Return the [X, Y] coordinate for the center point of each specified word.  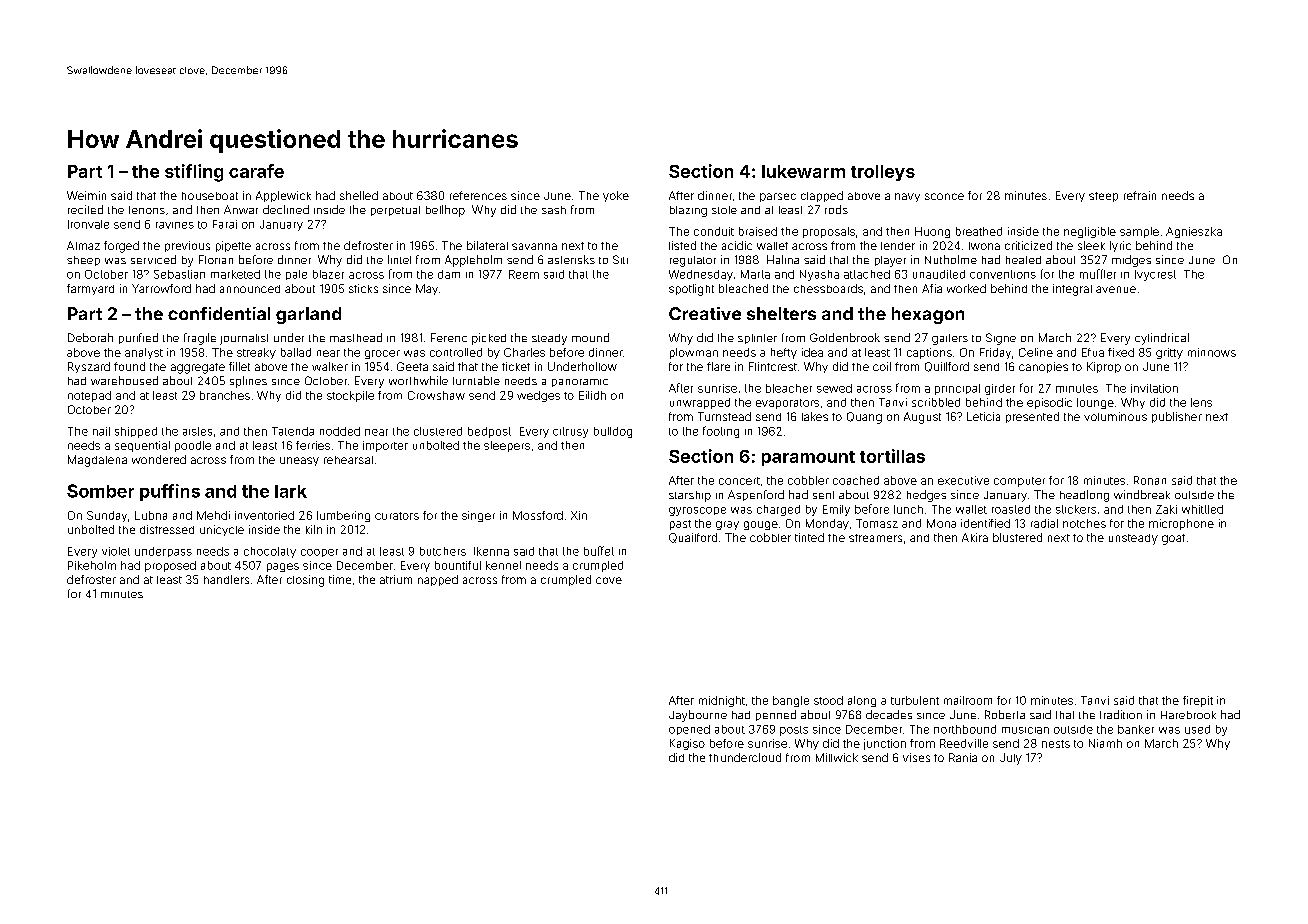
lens [1201, 402]
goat [1173, 539]
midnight [722, 701]
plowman [694, 353]
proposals [829, 232]
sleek [1091, 245]
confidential [219, 313]
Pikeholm [92, 565]
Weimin [86, 195]
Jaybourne [698, 716]
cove [609, 580]
